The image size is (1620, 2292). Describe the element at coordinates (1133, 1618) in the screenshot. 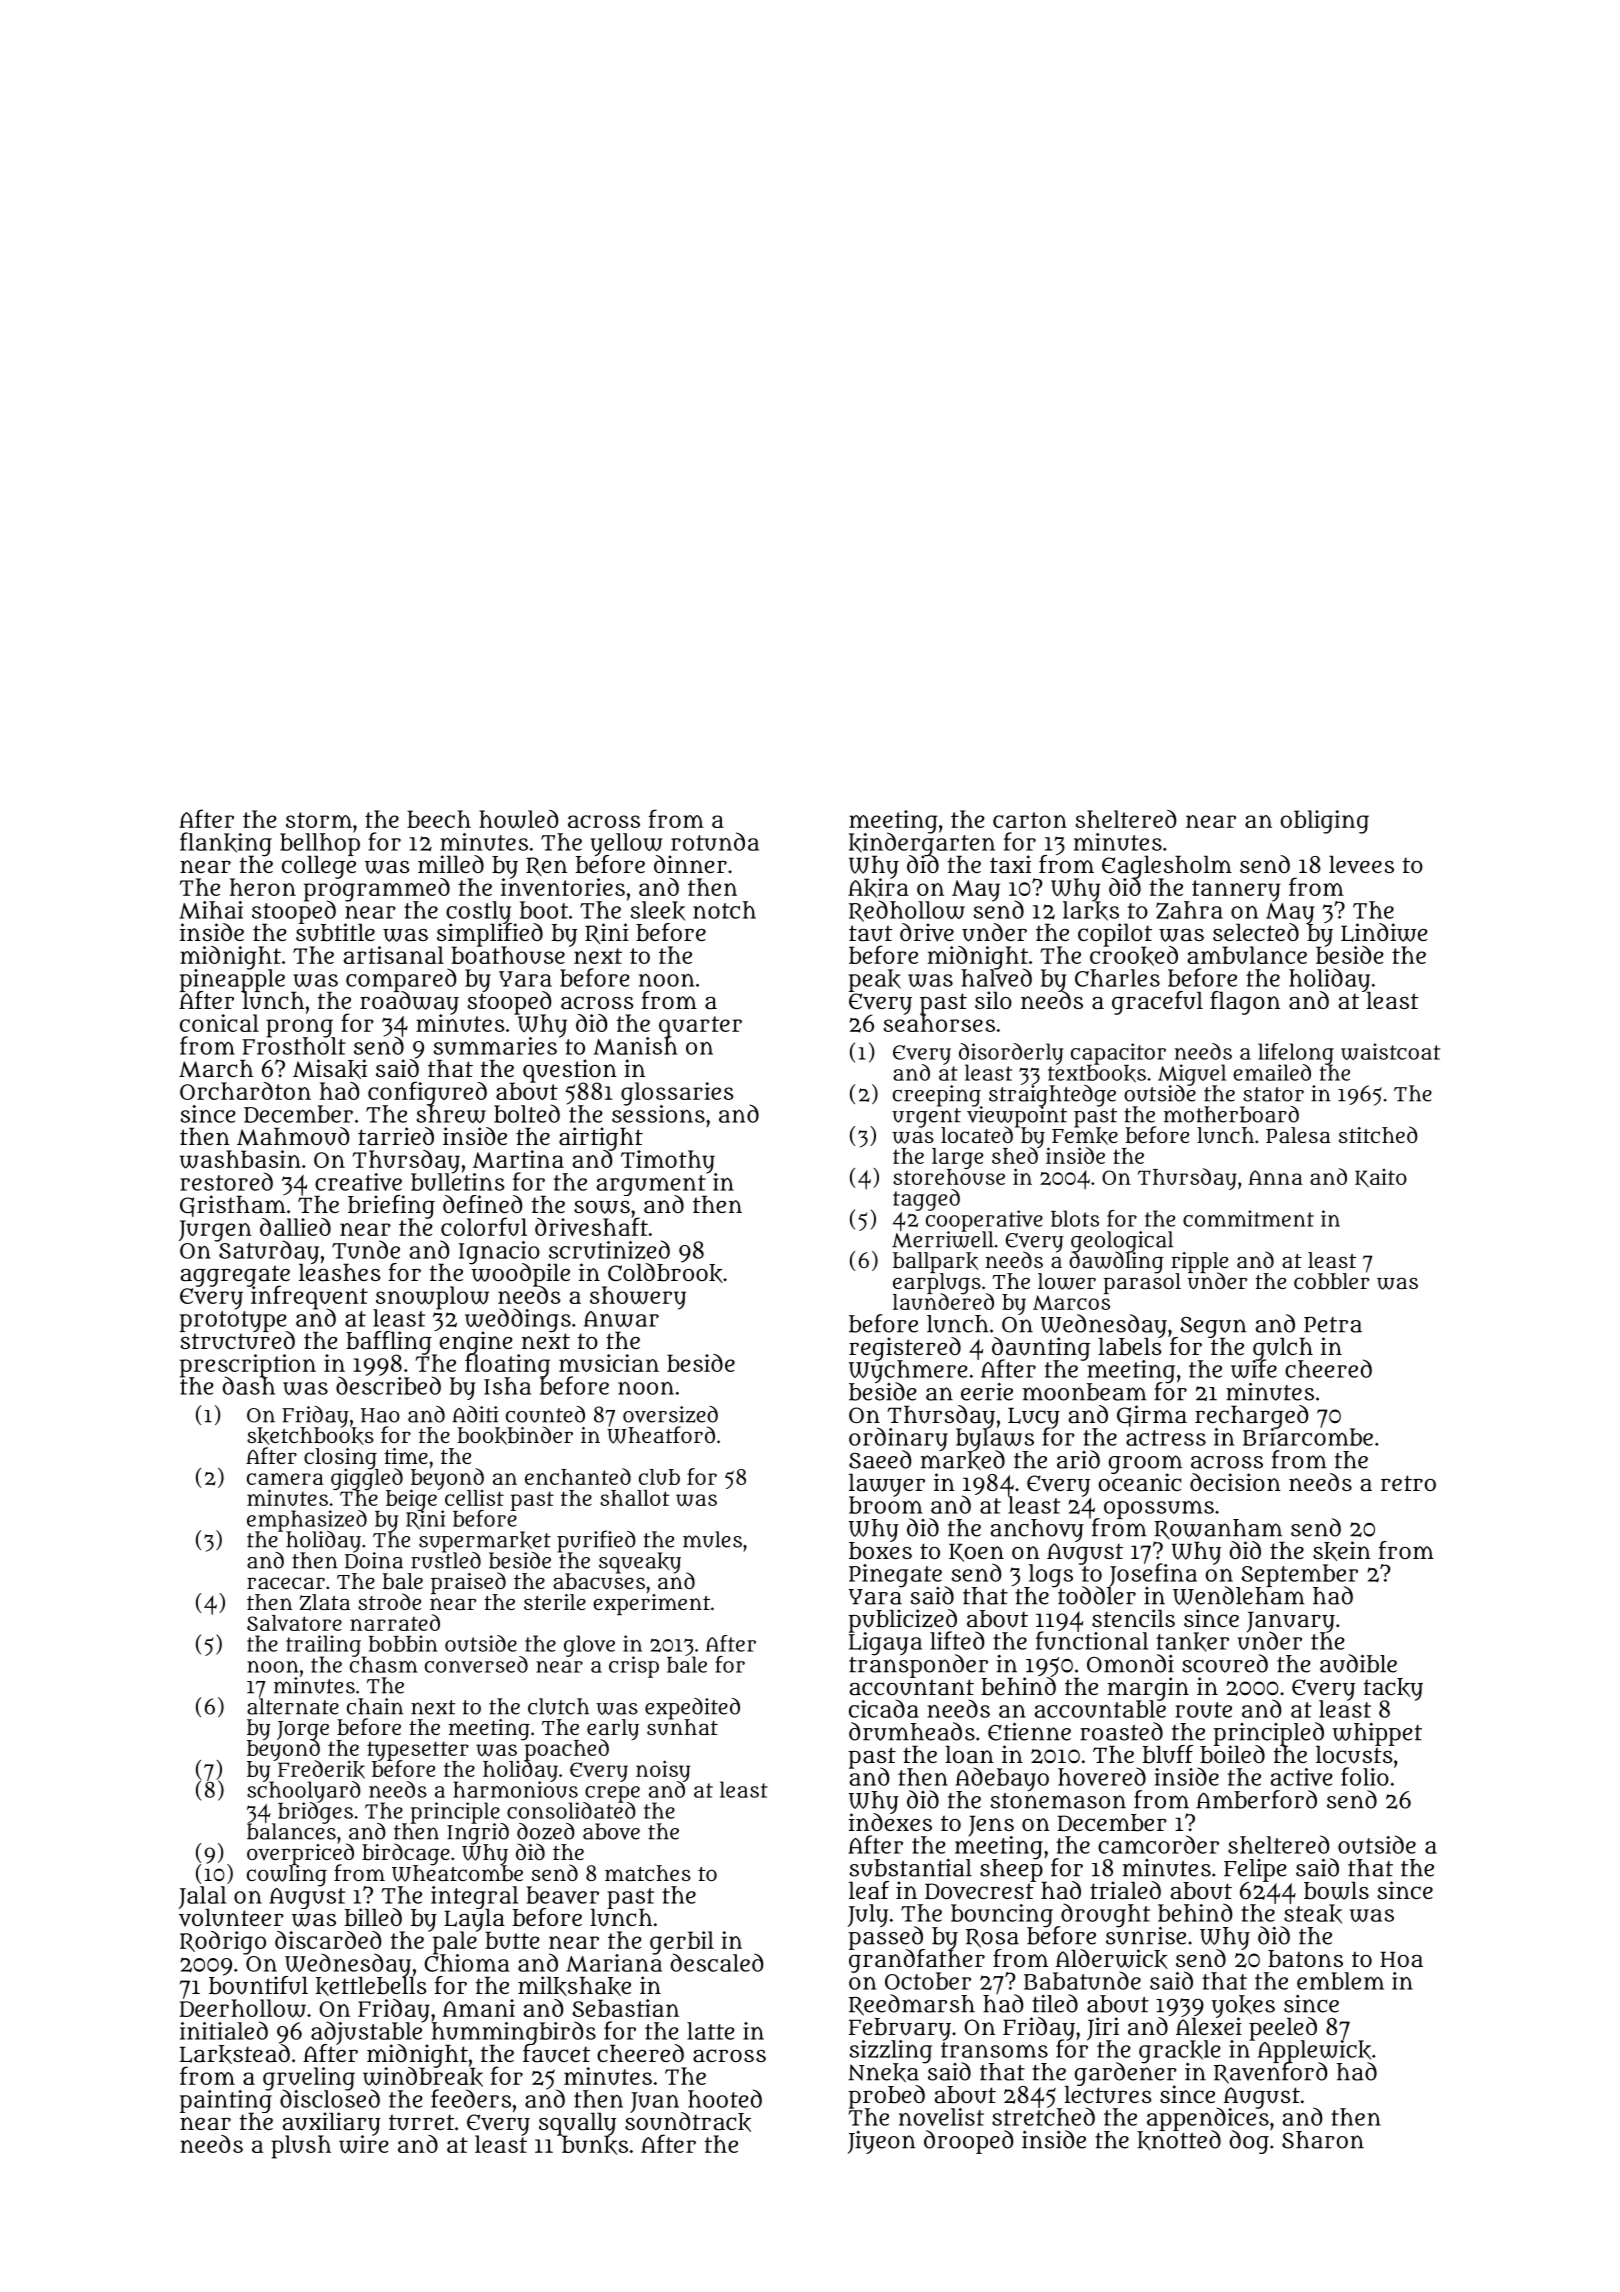

I see `stencils` at that location.
